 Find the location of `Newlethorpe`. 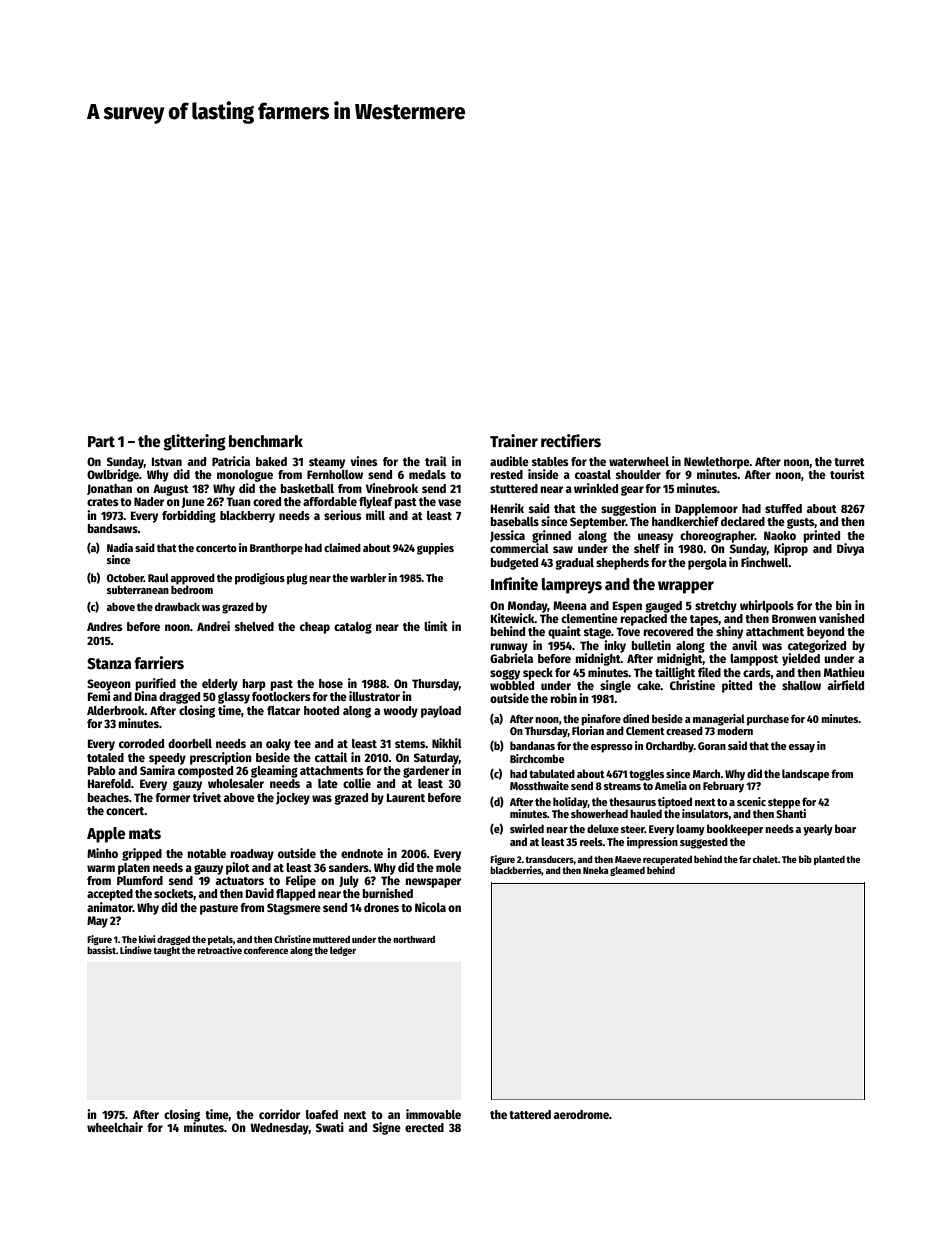

Newlethorpe is located at coordinates (717, 463).
